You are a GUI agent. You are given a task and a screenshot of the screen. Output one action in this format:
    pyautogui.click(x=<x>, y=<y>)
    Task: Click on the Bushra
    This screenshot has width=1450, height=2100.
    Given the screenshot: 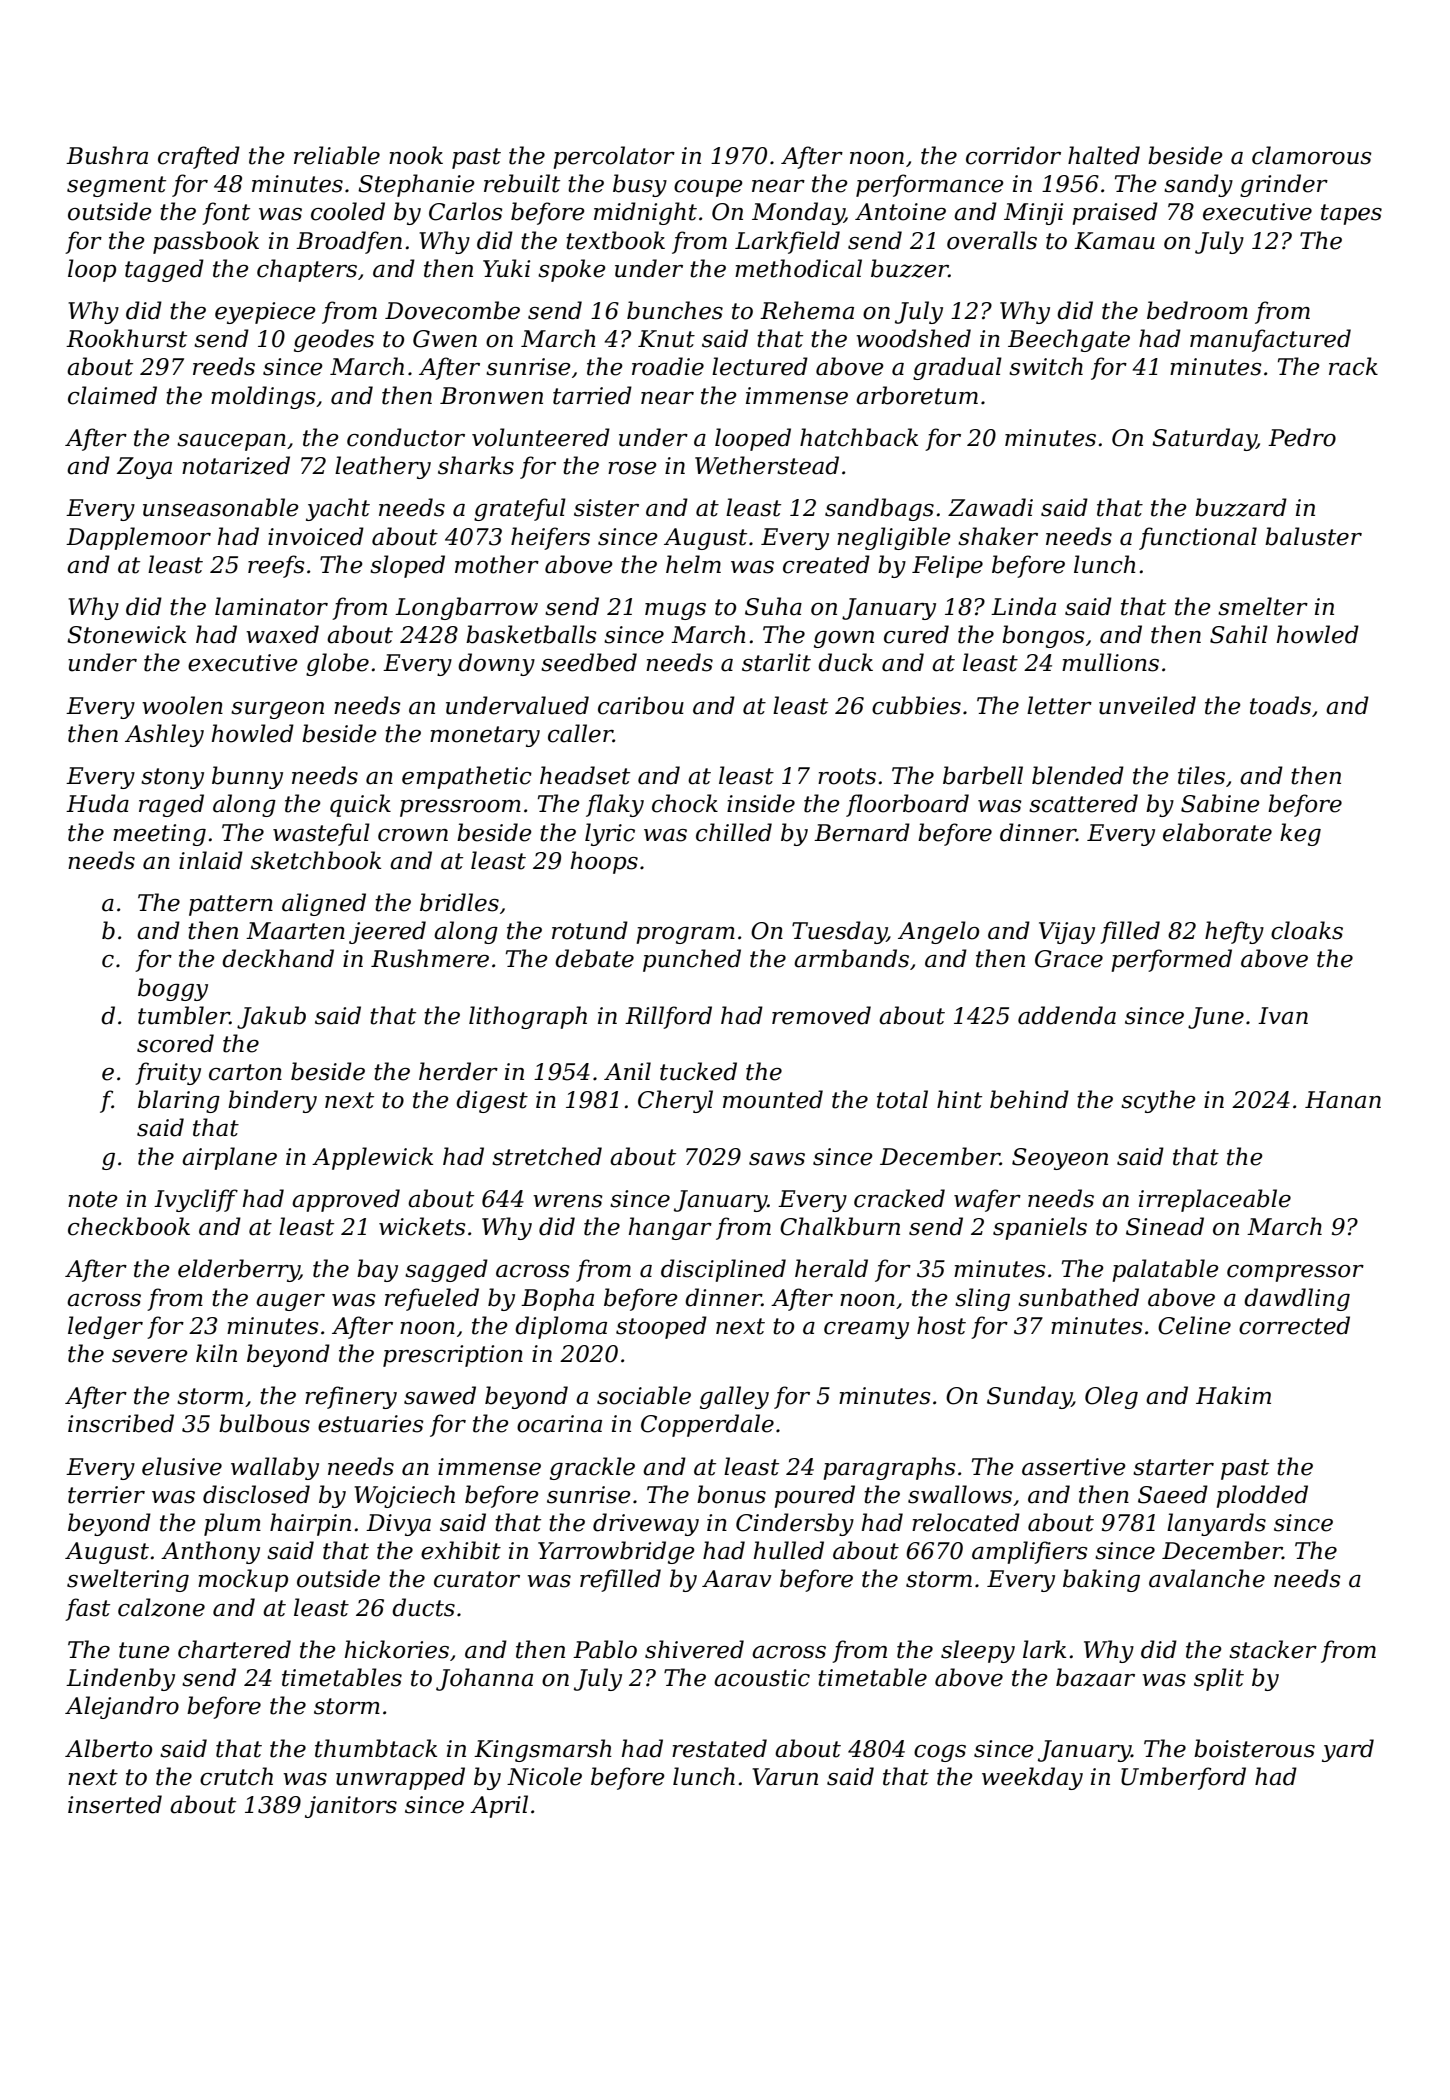 What is the action you would take?
    pyautogui.click(x=107, y=155)
